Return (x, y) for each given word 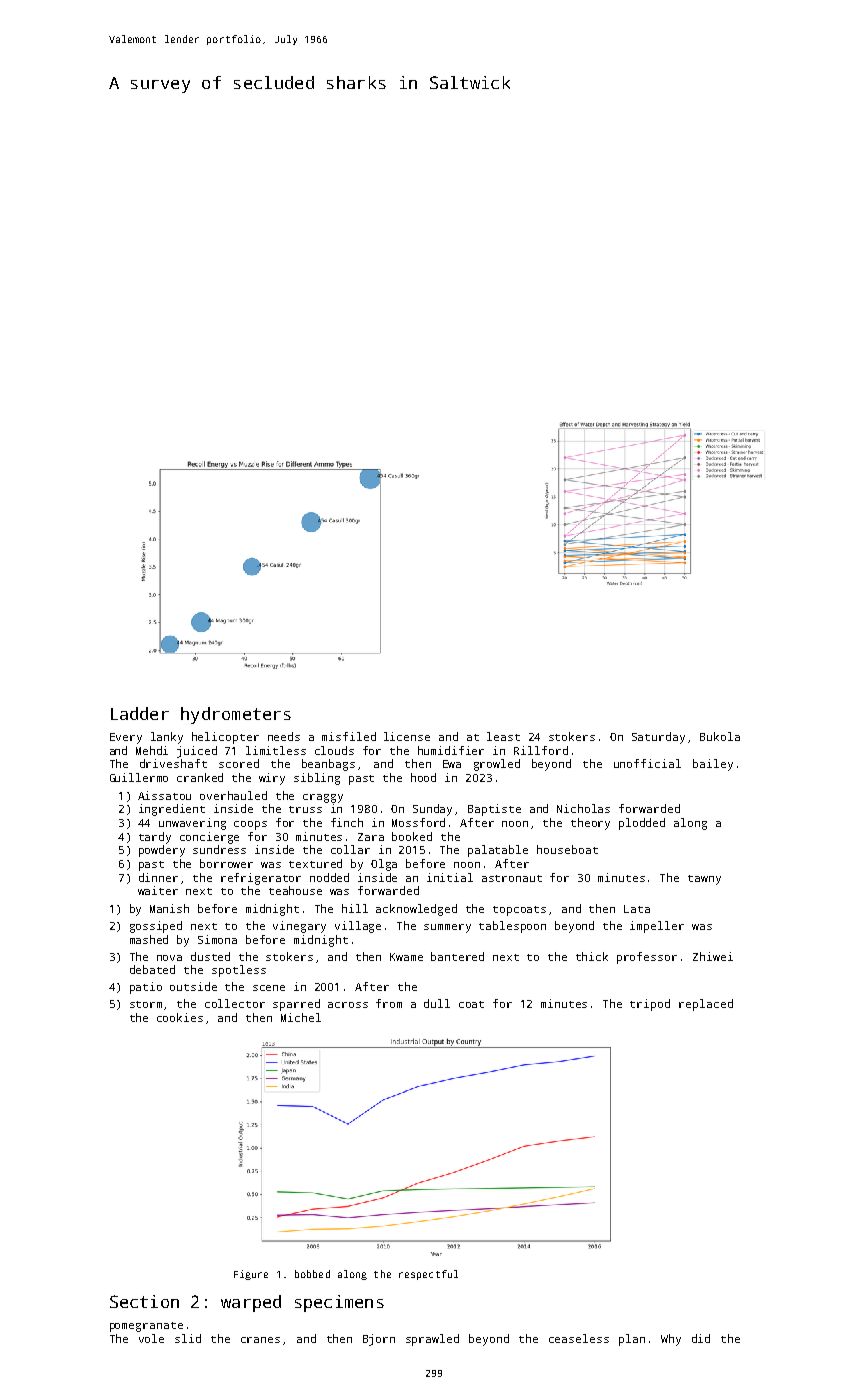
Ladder (140, 713)
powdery (162, 851)
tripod (650, 1005)
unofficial (647, 763)
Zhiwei (713, 956)
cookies (180, 1017)
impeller (657, 927)
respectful (428, 1275)
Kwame (406, 957)
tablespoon (512, 927)
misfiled (349, 736)
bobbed (312, 1274)
